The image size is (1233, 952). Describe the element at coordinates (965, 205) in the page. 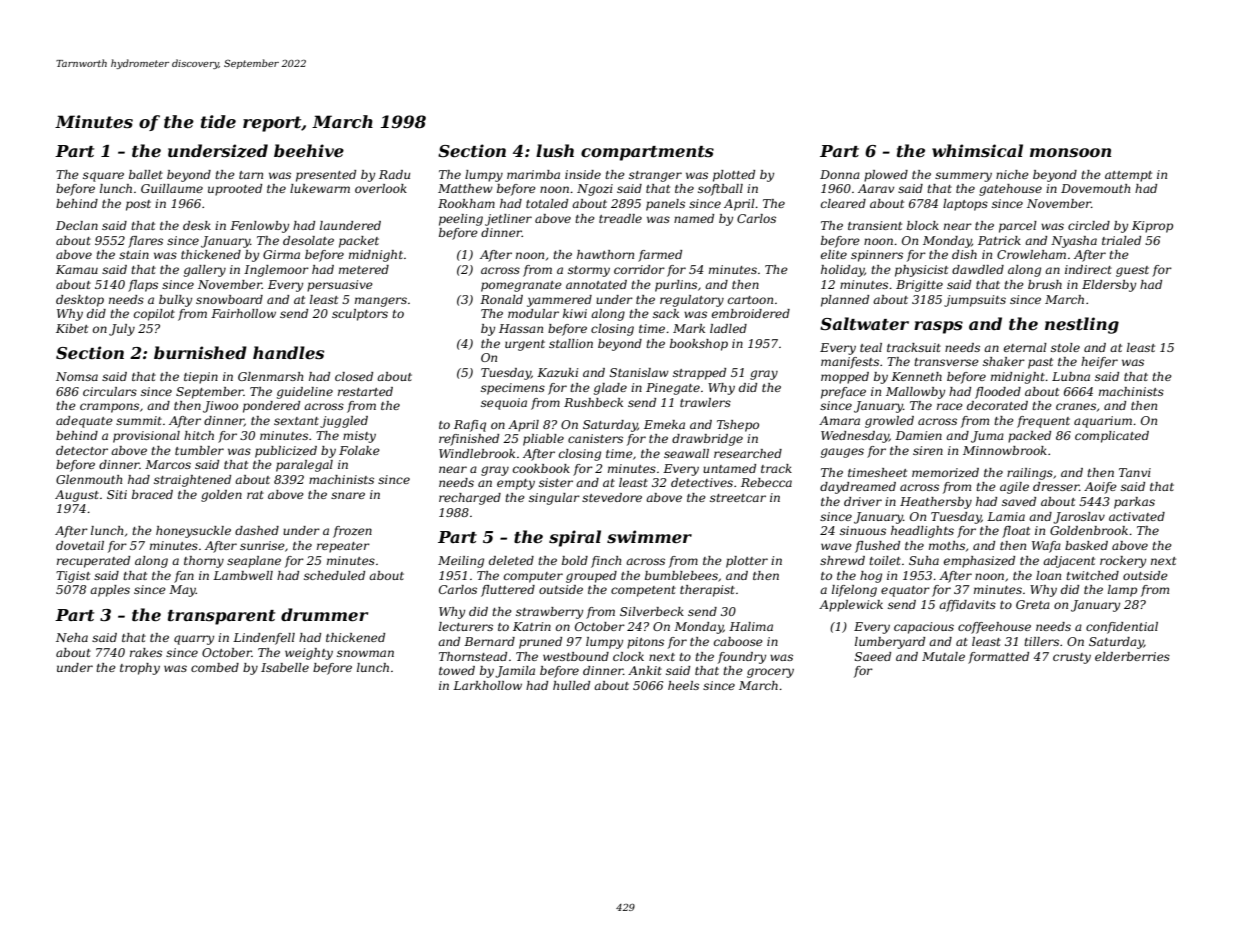

I see `laptops` at that location.
